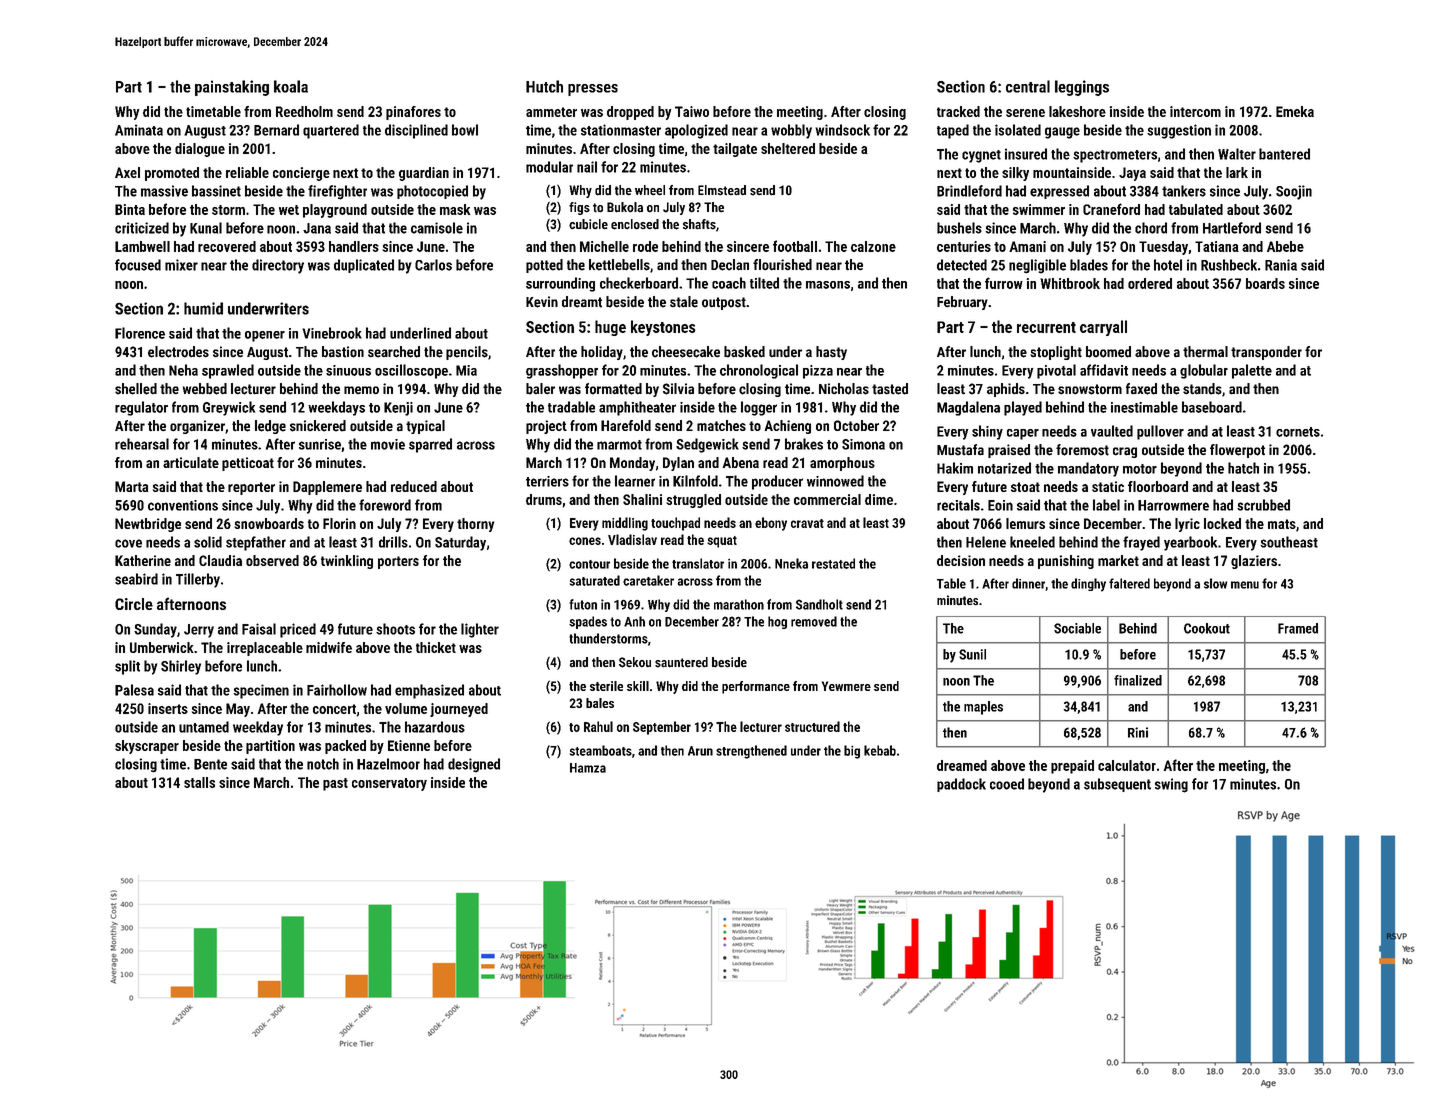 The image size is (1440, 1113). What do you see at coordinates (1082, 88) in the image?
I see `leggings` at bounding box center [1082, 88].
